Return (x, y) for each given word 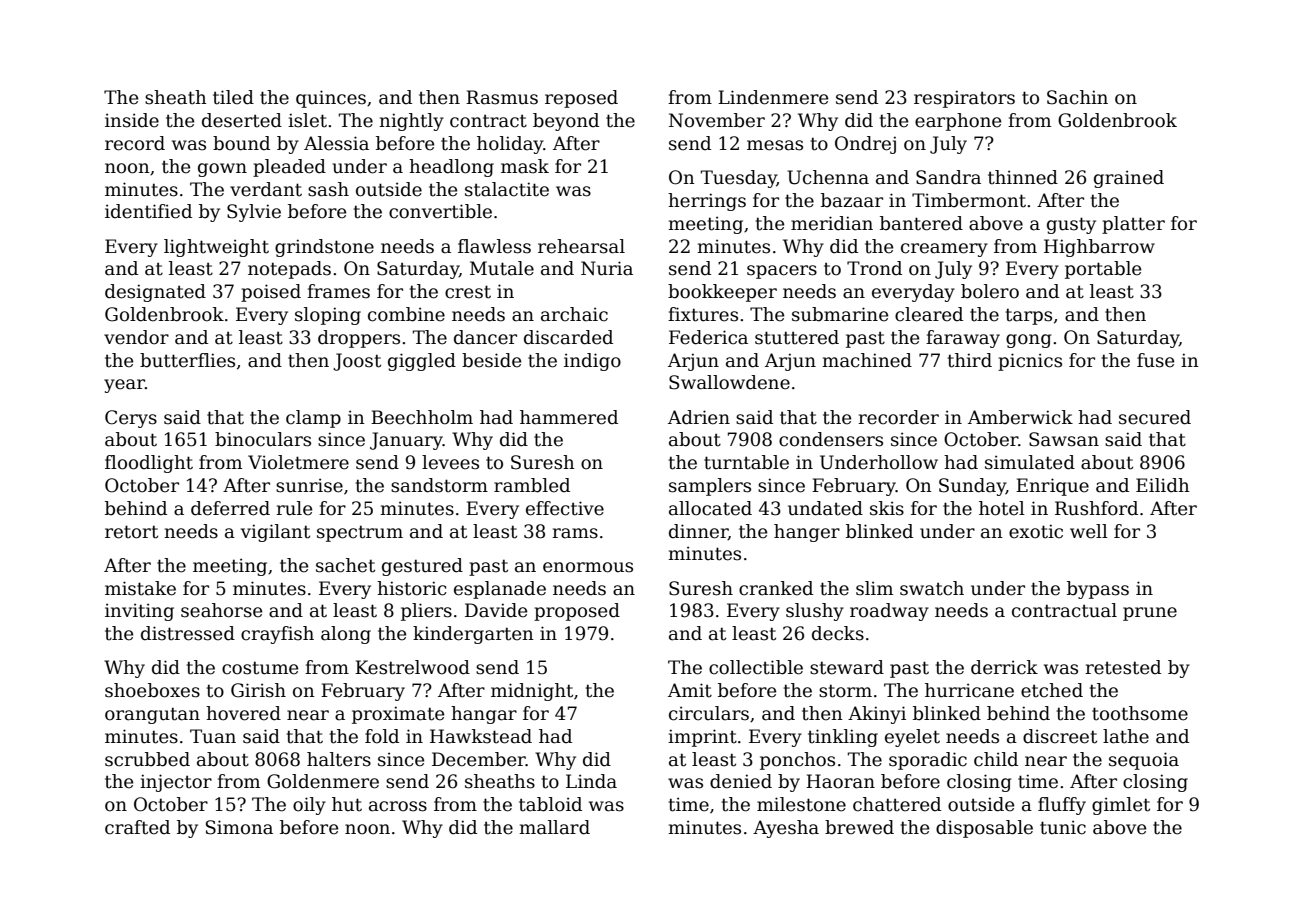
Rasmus (502, 97)
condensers (831, 439)
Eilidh (1163, 485)
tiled (233, 97)
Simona (239, 827)
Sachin (1077, 97)
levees (450, 462)
